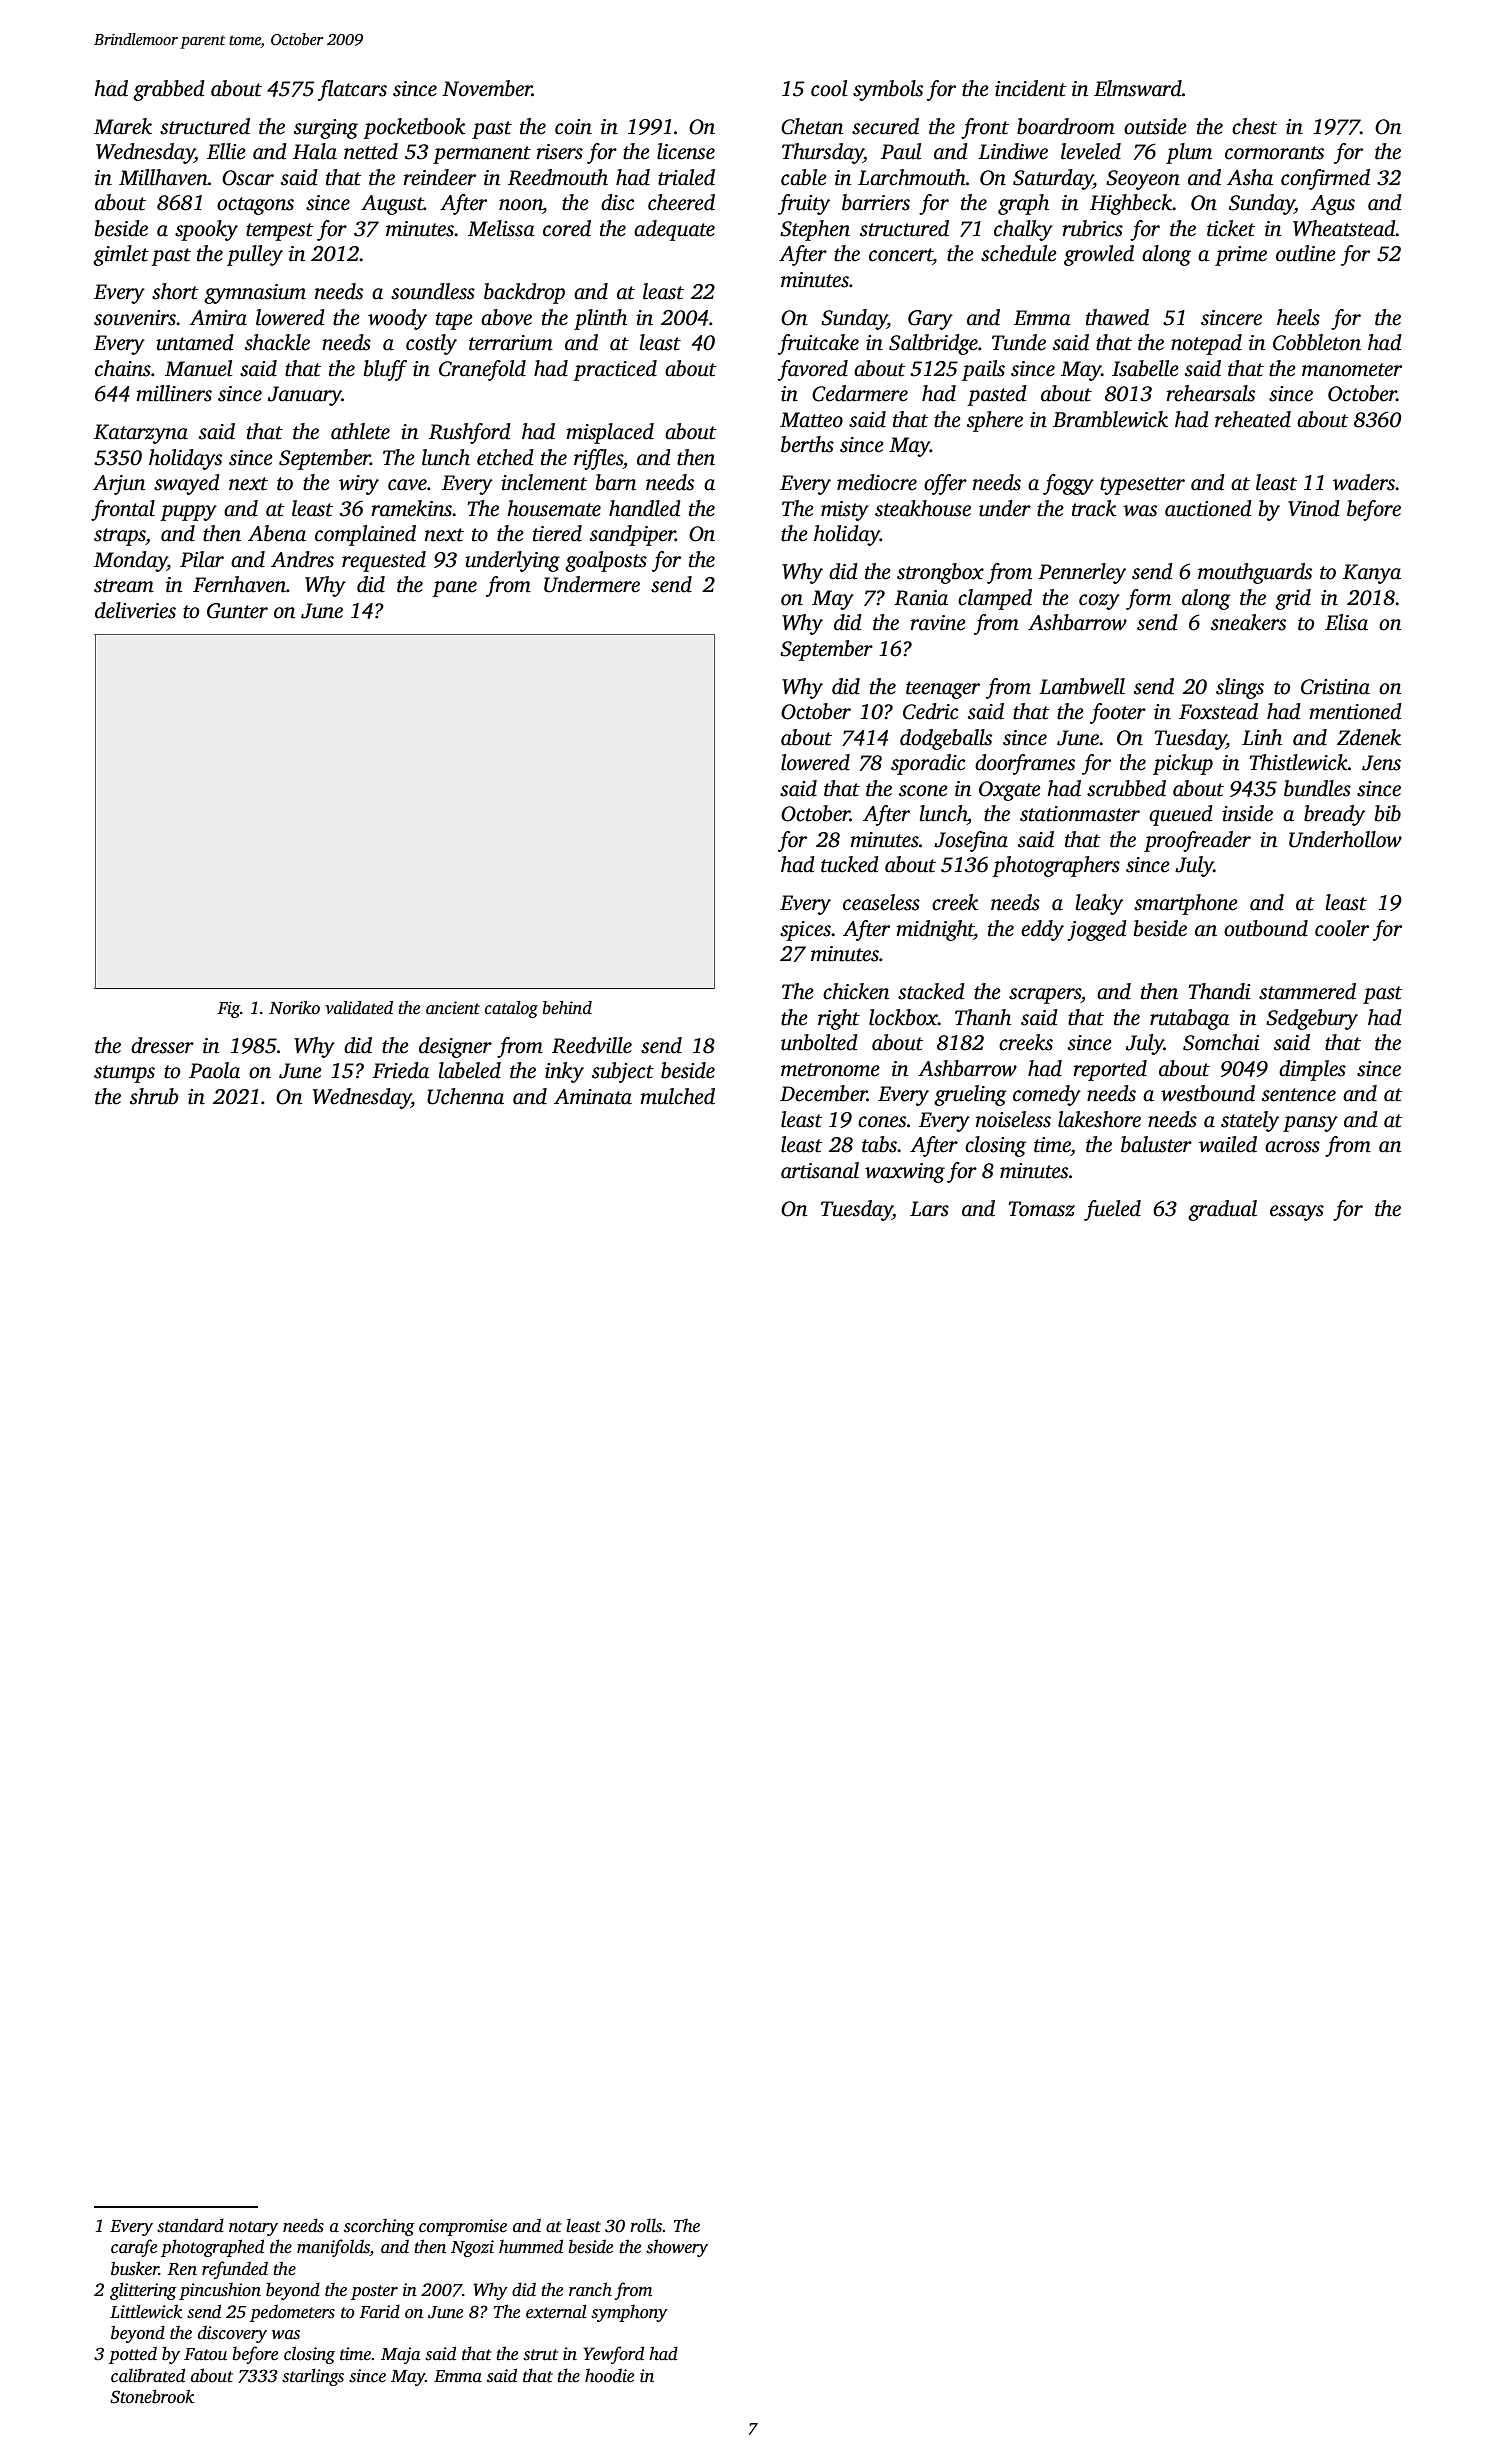 Image resolution: width=1496 pixels, height=2464 pixels. I want to click on shrub, so click(154, 1096).
